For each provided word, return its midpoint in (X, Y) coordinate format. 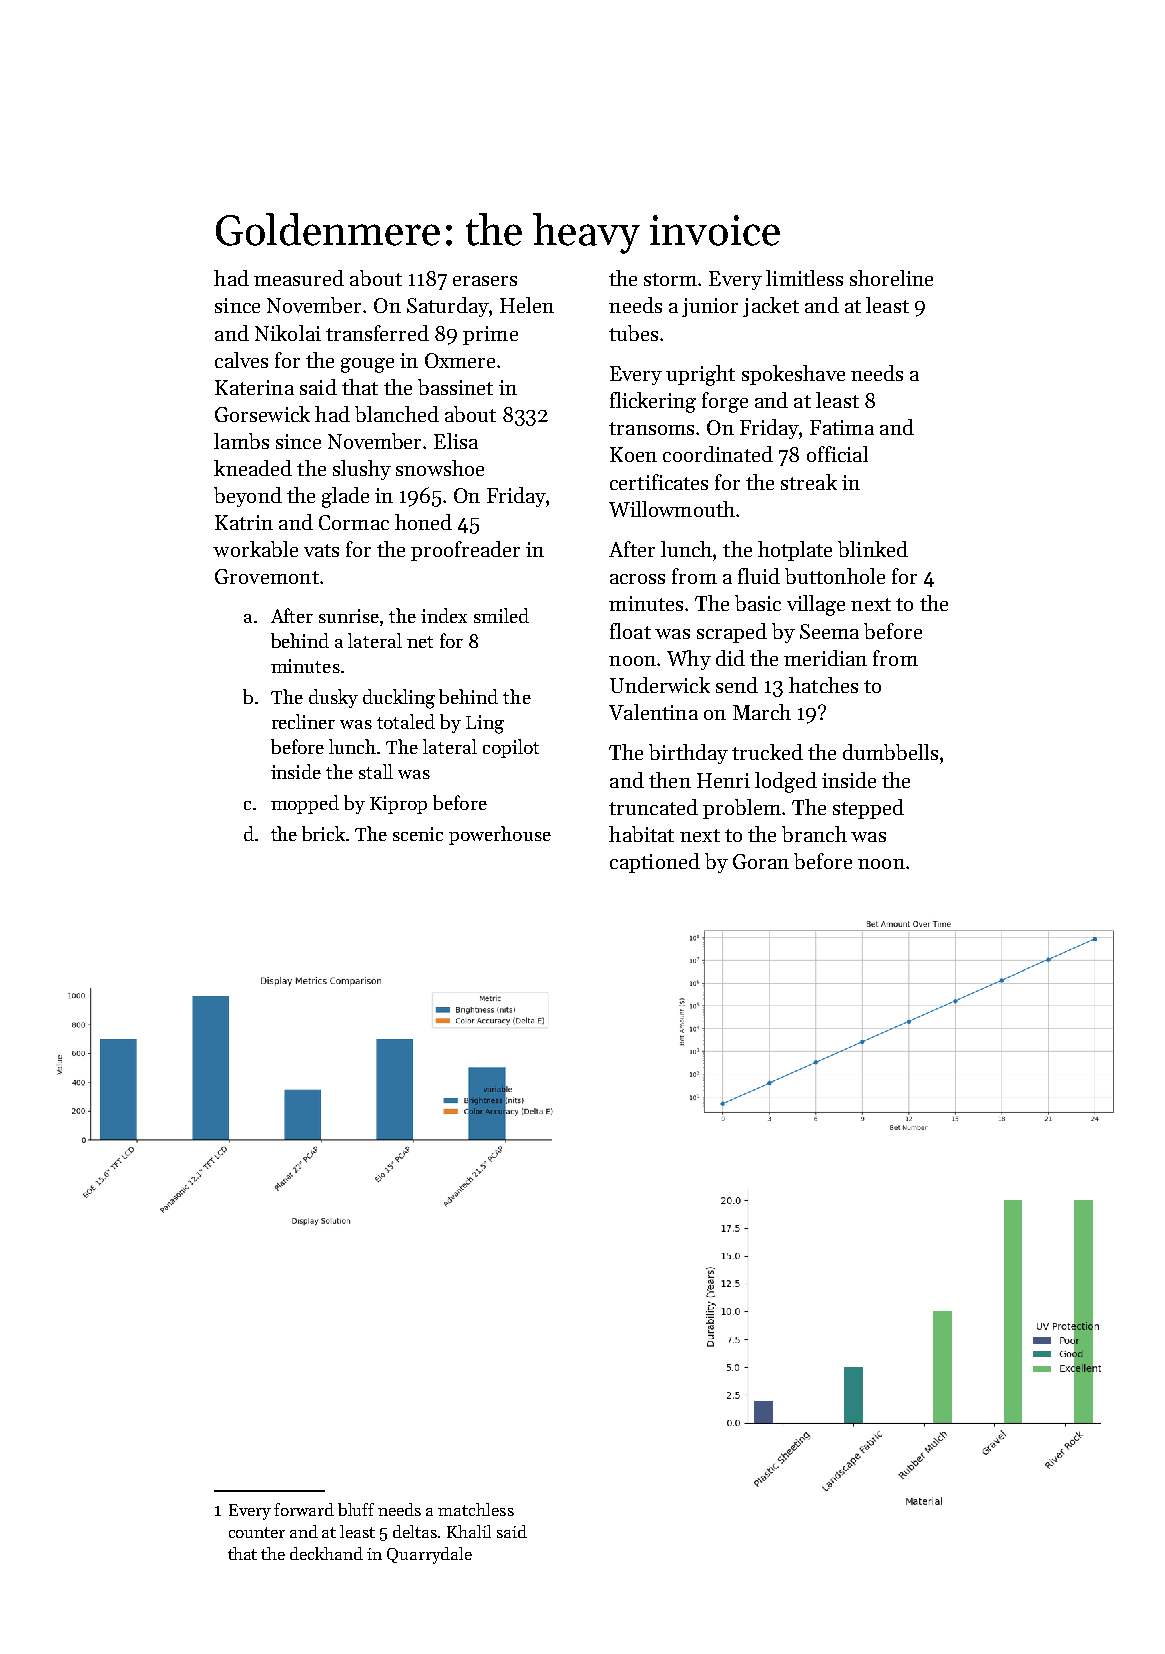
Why (689, 660)
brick (323, 833)
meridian (825, 658)
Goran (761, 861)
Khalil (469, 1531)
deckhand (326, 1553)
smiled (501, 615)
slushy (362, 470)
